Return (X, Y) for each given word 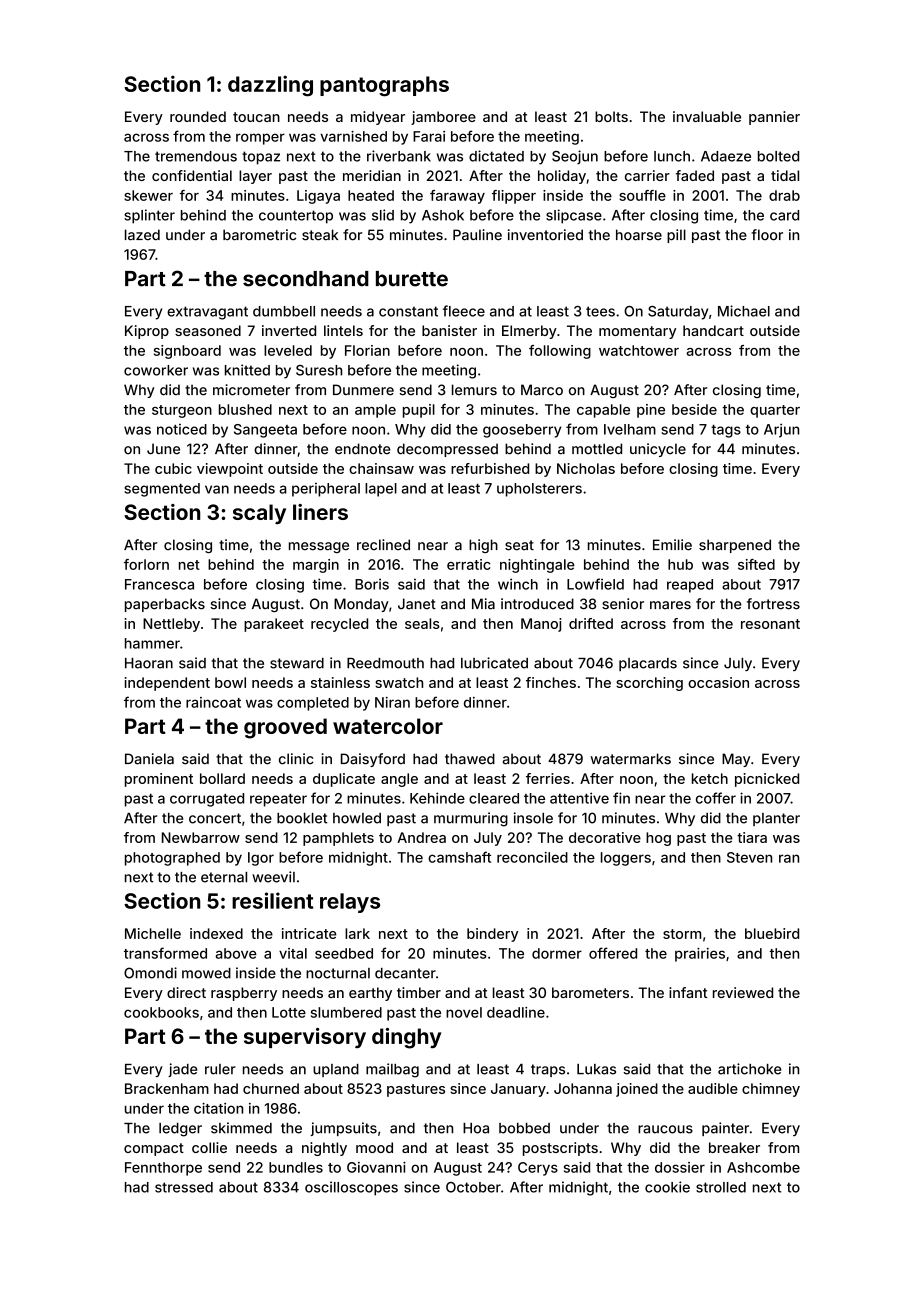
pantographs (384, 86)
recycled (339, 625)
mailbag (392, 1070)
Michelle (153, 933)
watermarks (630, 759)
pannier (774, 118)
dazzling (270, 86)
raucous (665, 1129)
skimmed (241, 1128)
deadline (516, 1012)
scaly (259, 514)
